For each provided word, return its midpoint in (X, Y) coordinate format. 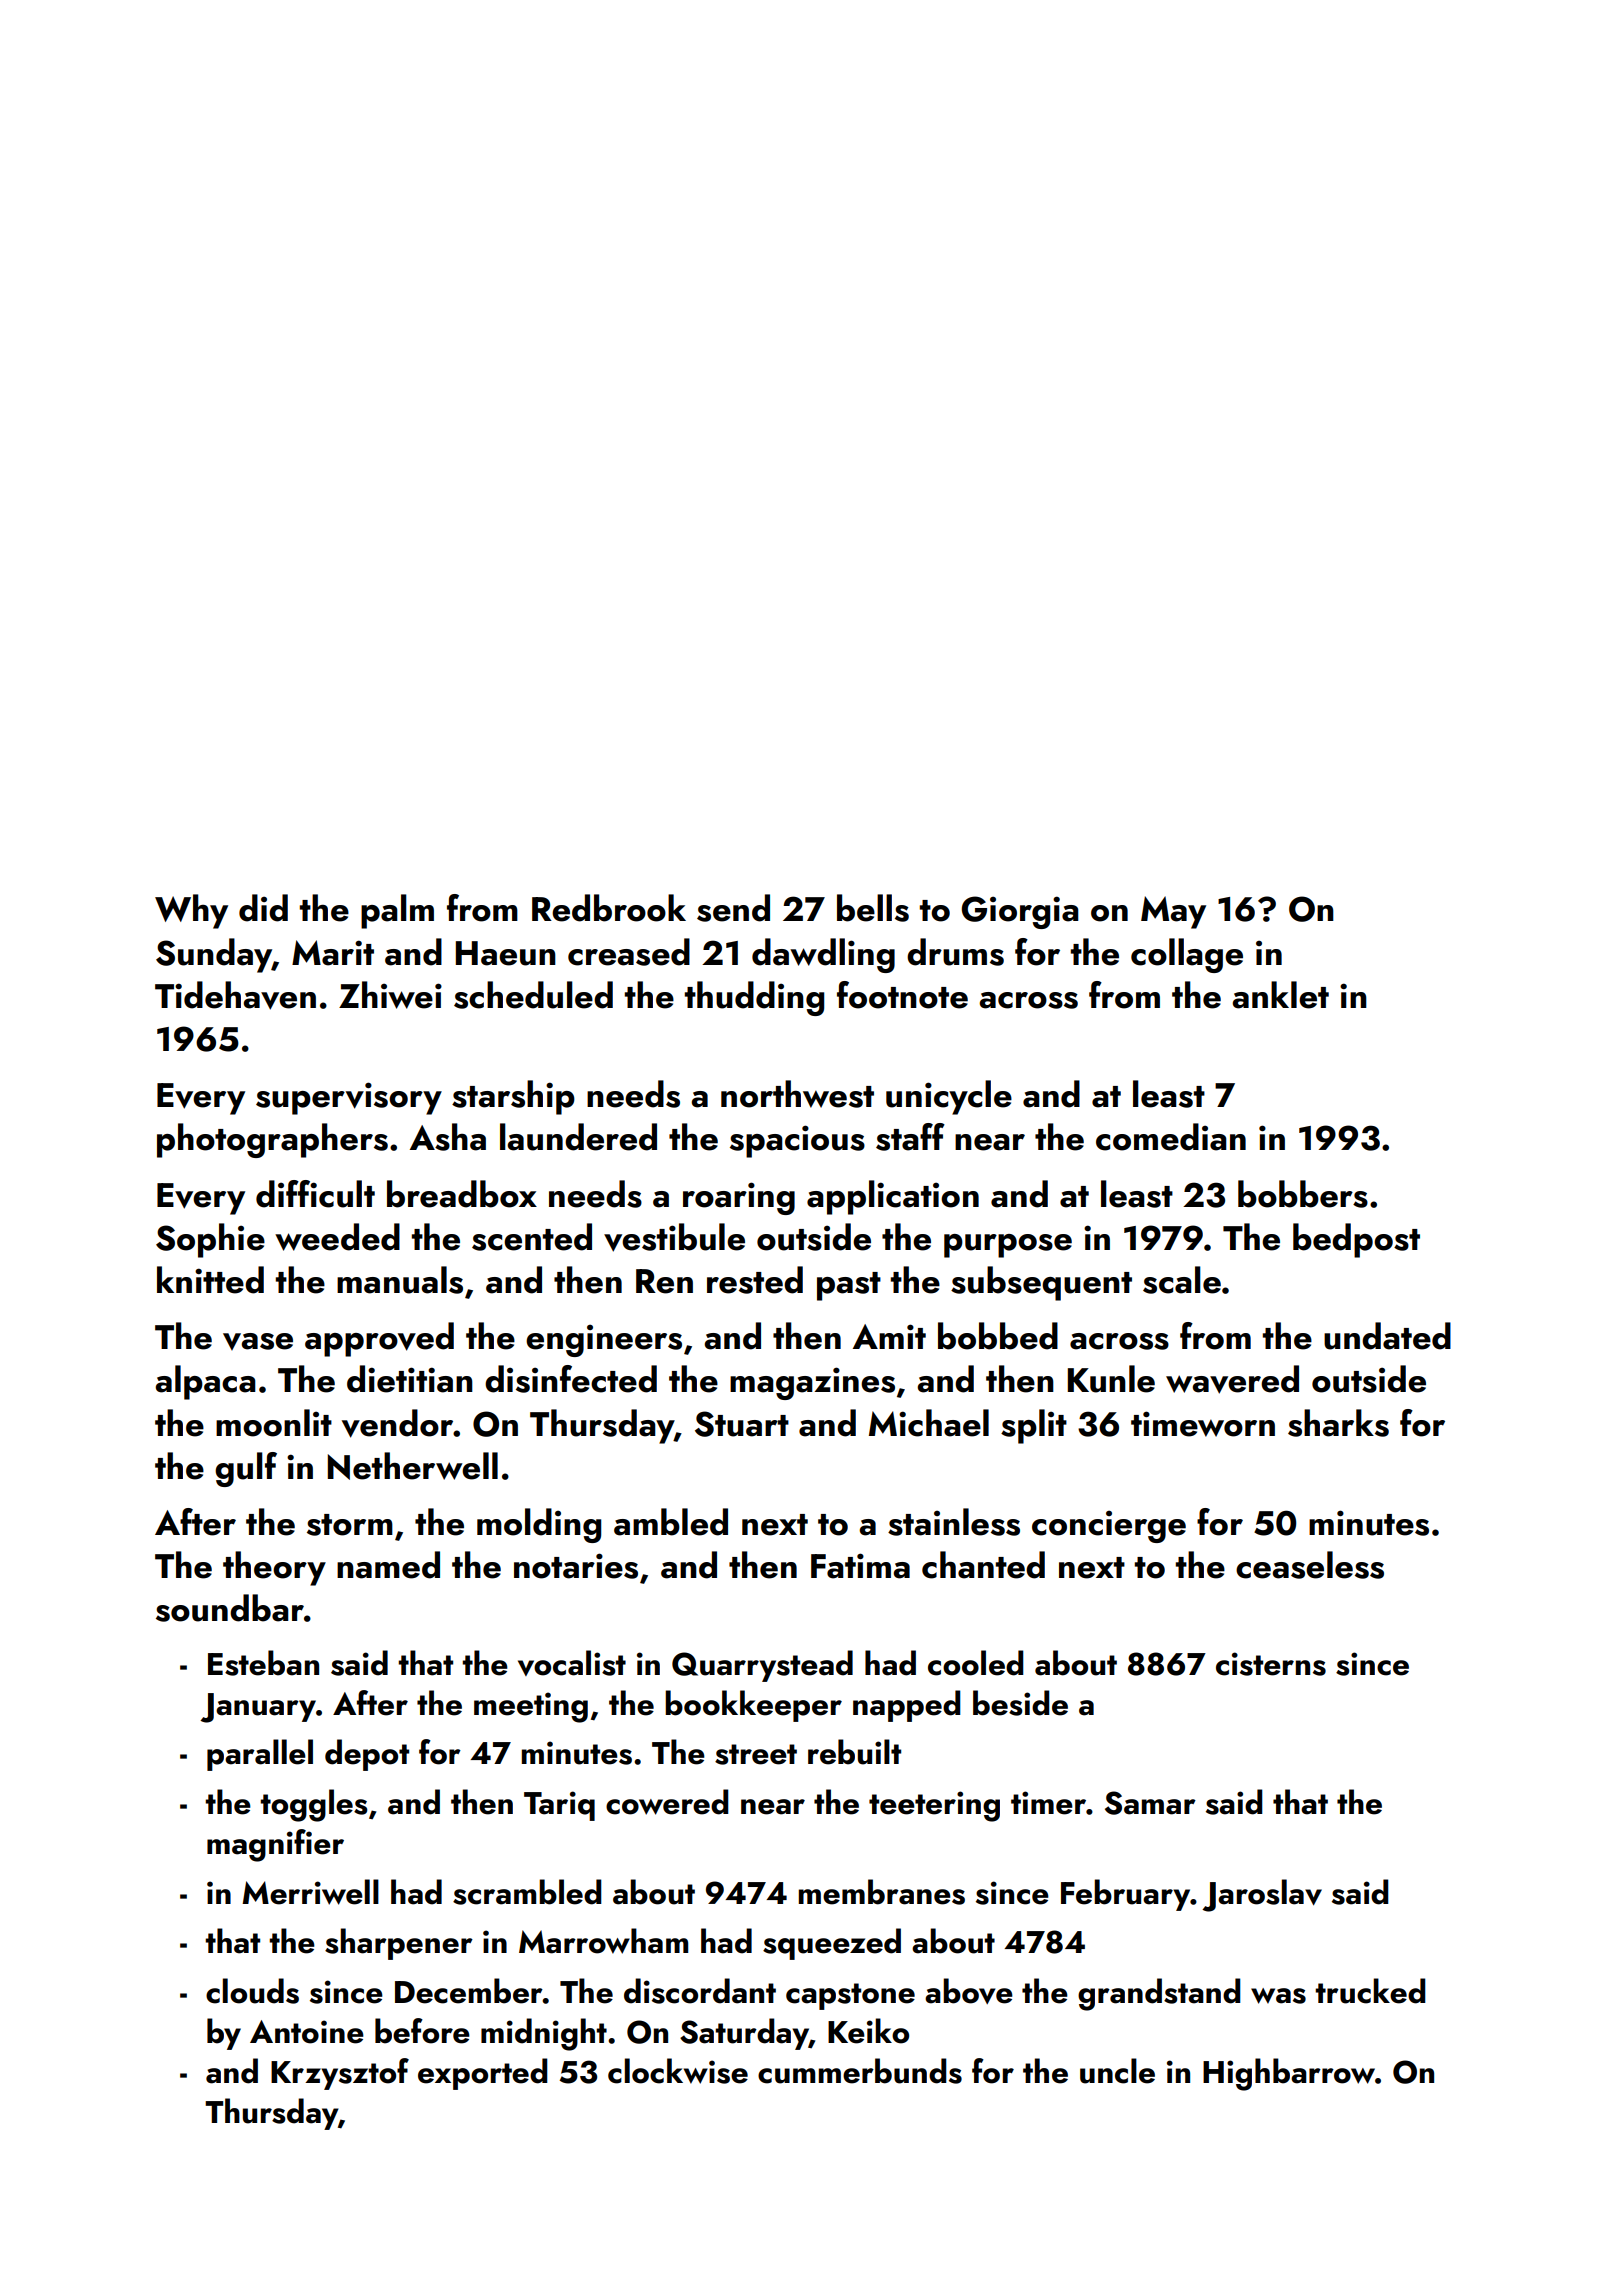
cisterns (1271, 1664)
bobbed (998, 1336)
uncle (1117, 2071)
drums (955, 952)
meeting (531, 1707)
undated (1387, 1336)
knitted (210, 1280)
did (263, 908)
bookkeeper (753, 1706)
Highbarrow (1289, 2074)
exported (483, 2074)
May (1173, 912)
